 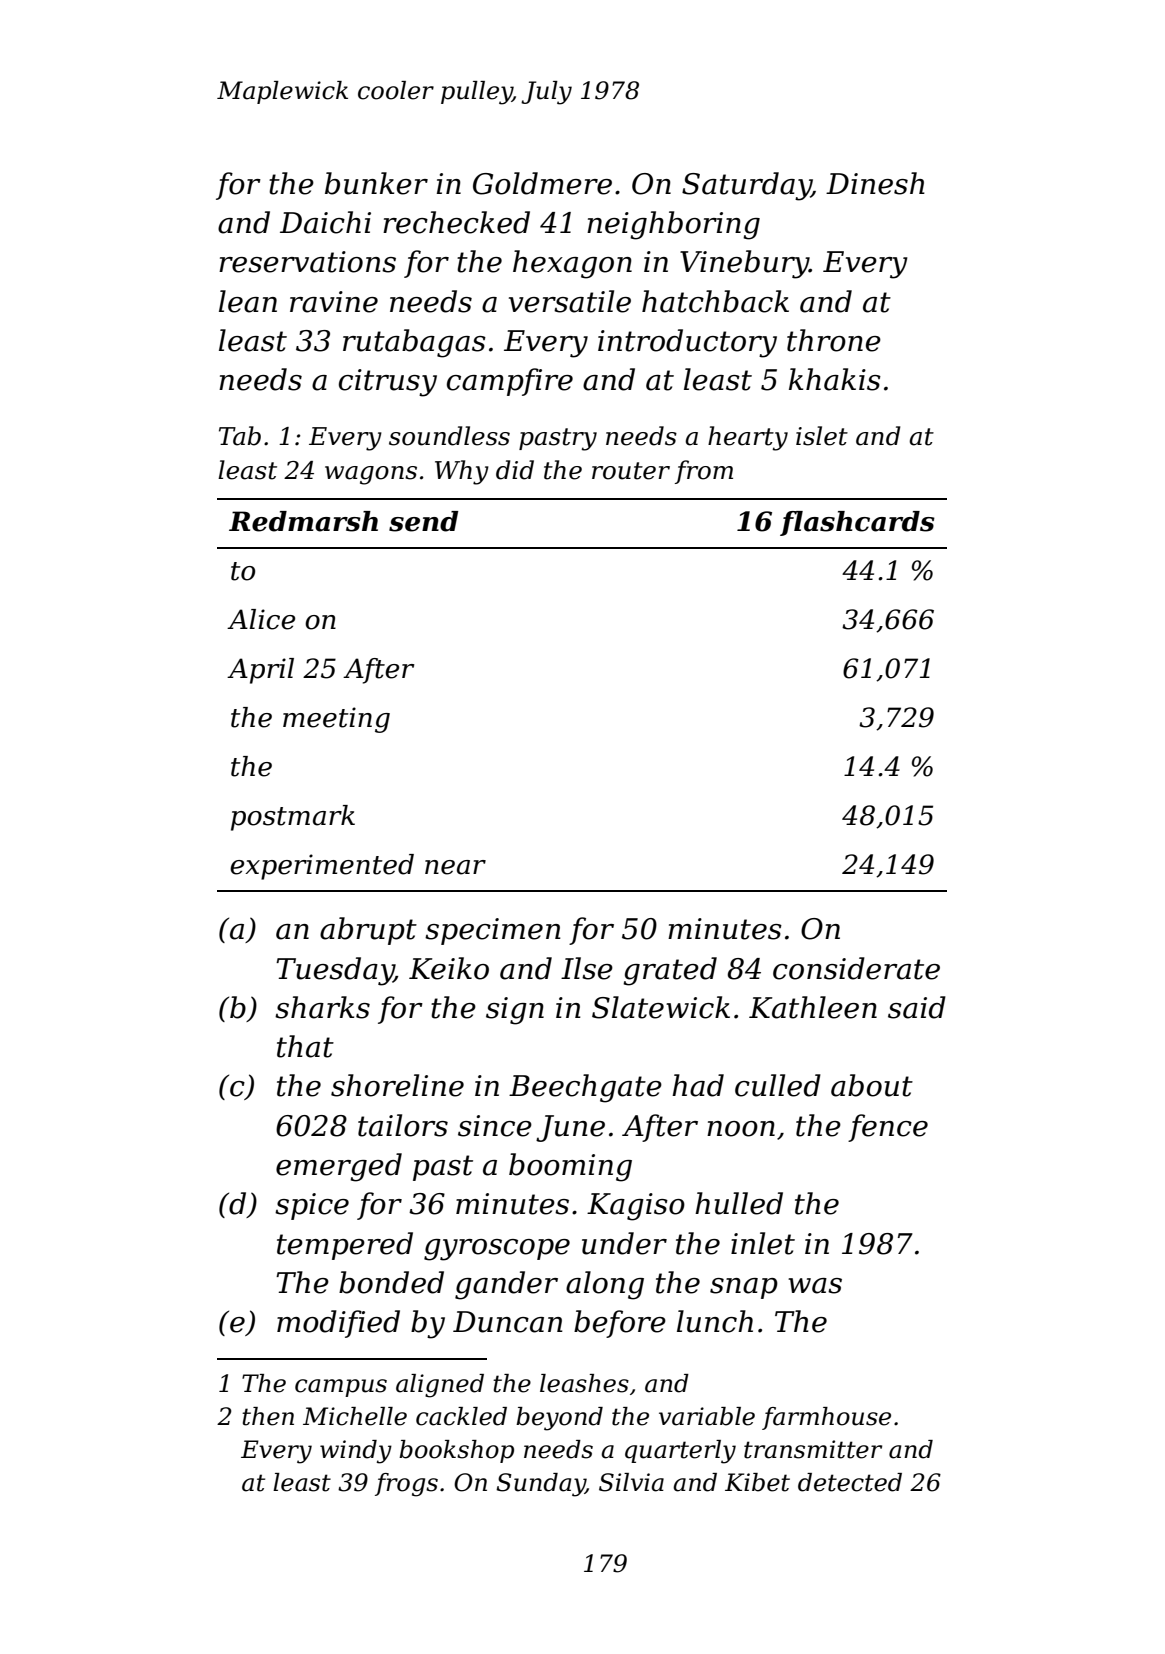 What do you see at coordinates (322, 867) in the page?
I see `experimented` at bounding box center [322, 867].
